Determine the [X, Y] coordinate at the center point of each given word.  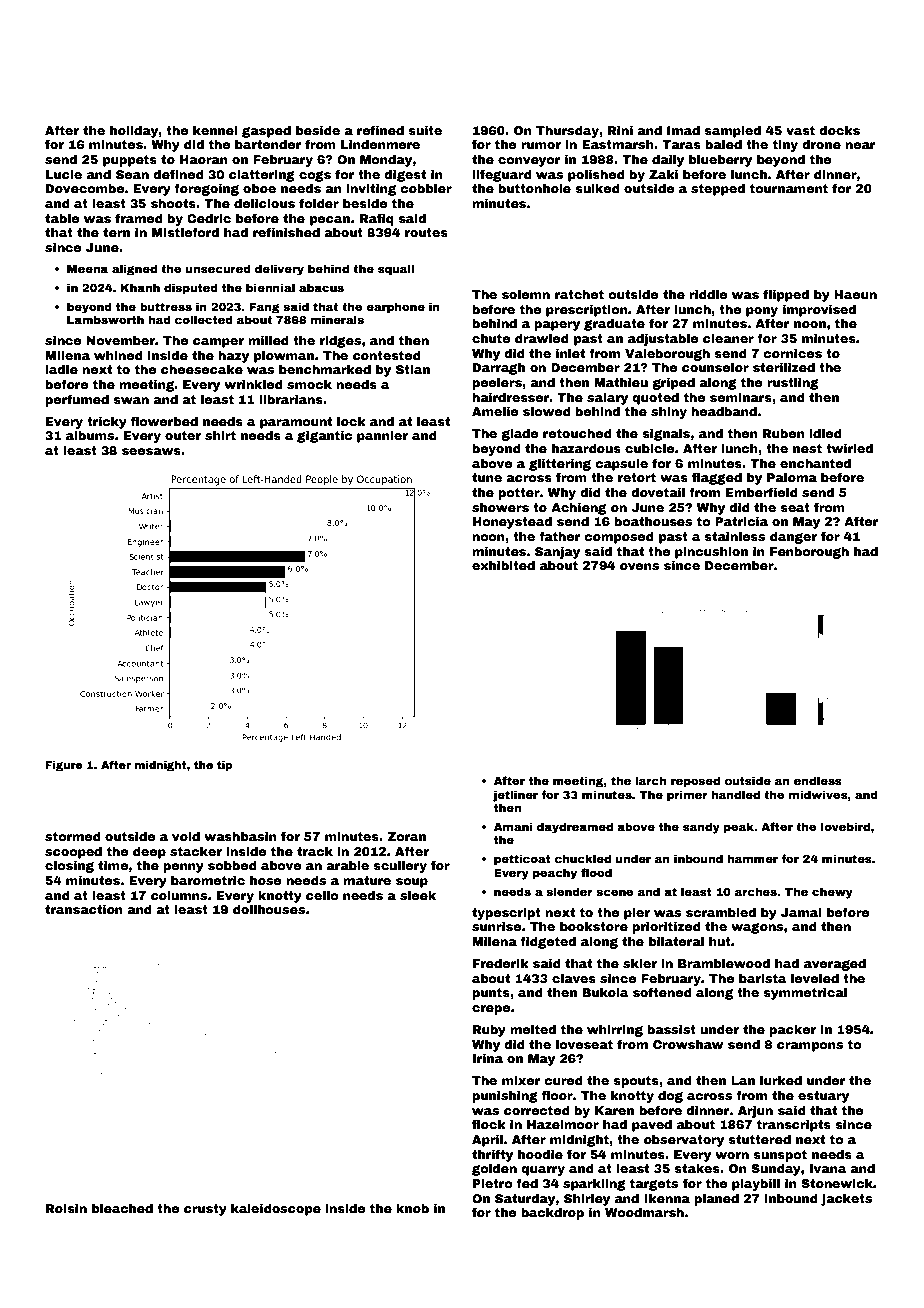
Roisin [66, 1208]
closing [69, 867]
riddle [708, 294]
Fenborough [809, 553]
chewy [832, 893]
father [559, 536]
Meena [87, 269]
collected [204, 319]
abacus [321, 287]
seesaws [151, 451]
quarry [543, 1171]
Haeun [855, 294]
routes [426, 232]
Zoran [406, 836]
